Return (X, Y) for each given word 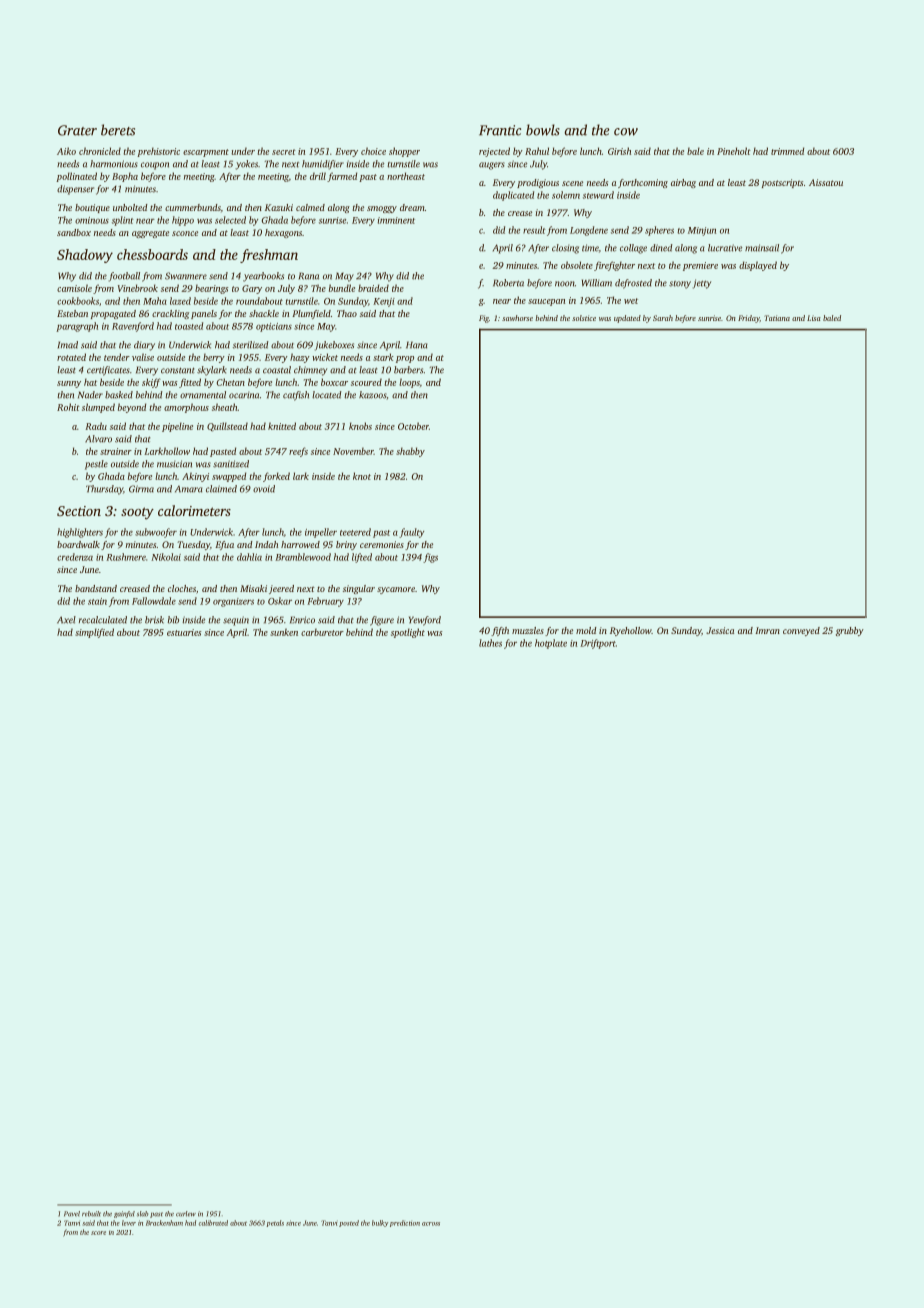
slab (142, 1214)
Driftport (598, 644)
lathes (490, 643)
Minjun (702, 231)
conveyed (801, 631)
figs (430, 558)
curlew (186, 1214)
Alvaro (98, 439)
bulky (380, 1223)
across (431, 1224)
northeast (406, 176)
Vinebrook (138, 288)
